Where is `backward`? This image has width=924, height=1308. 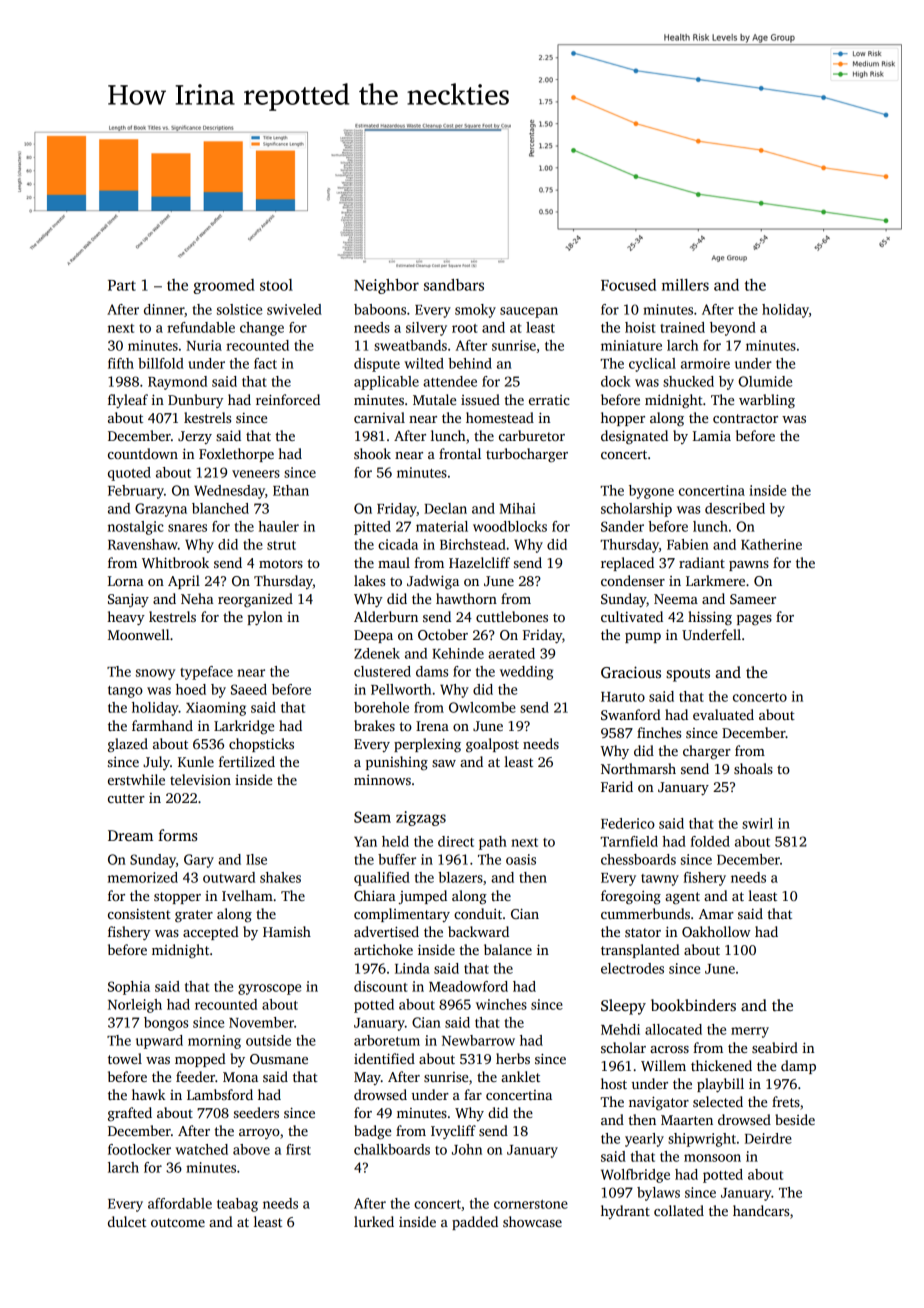 backward is located at coordinates (478, 931).
